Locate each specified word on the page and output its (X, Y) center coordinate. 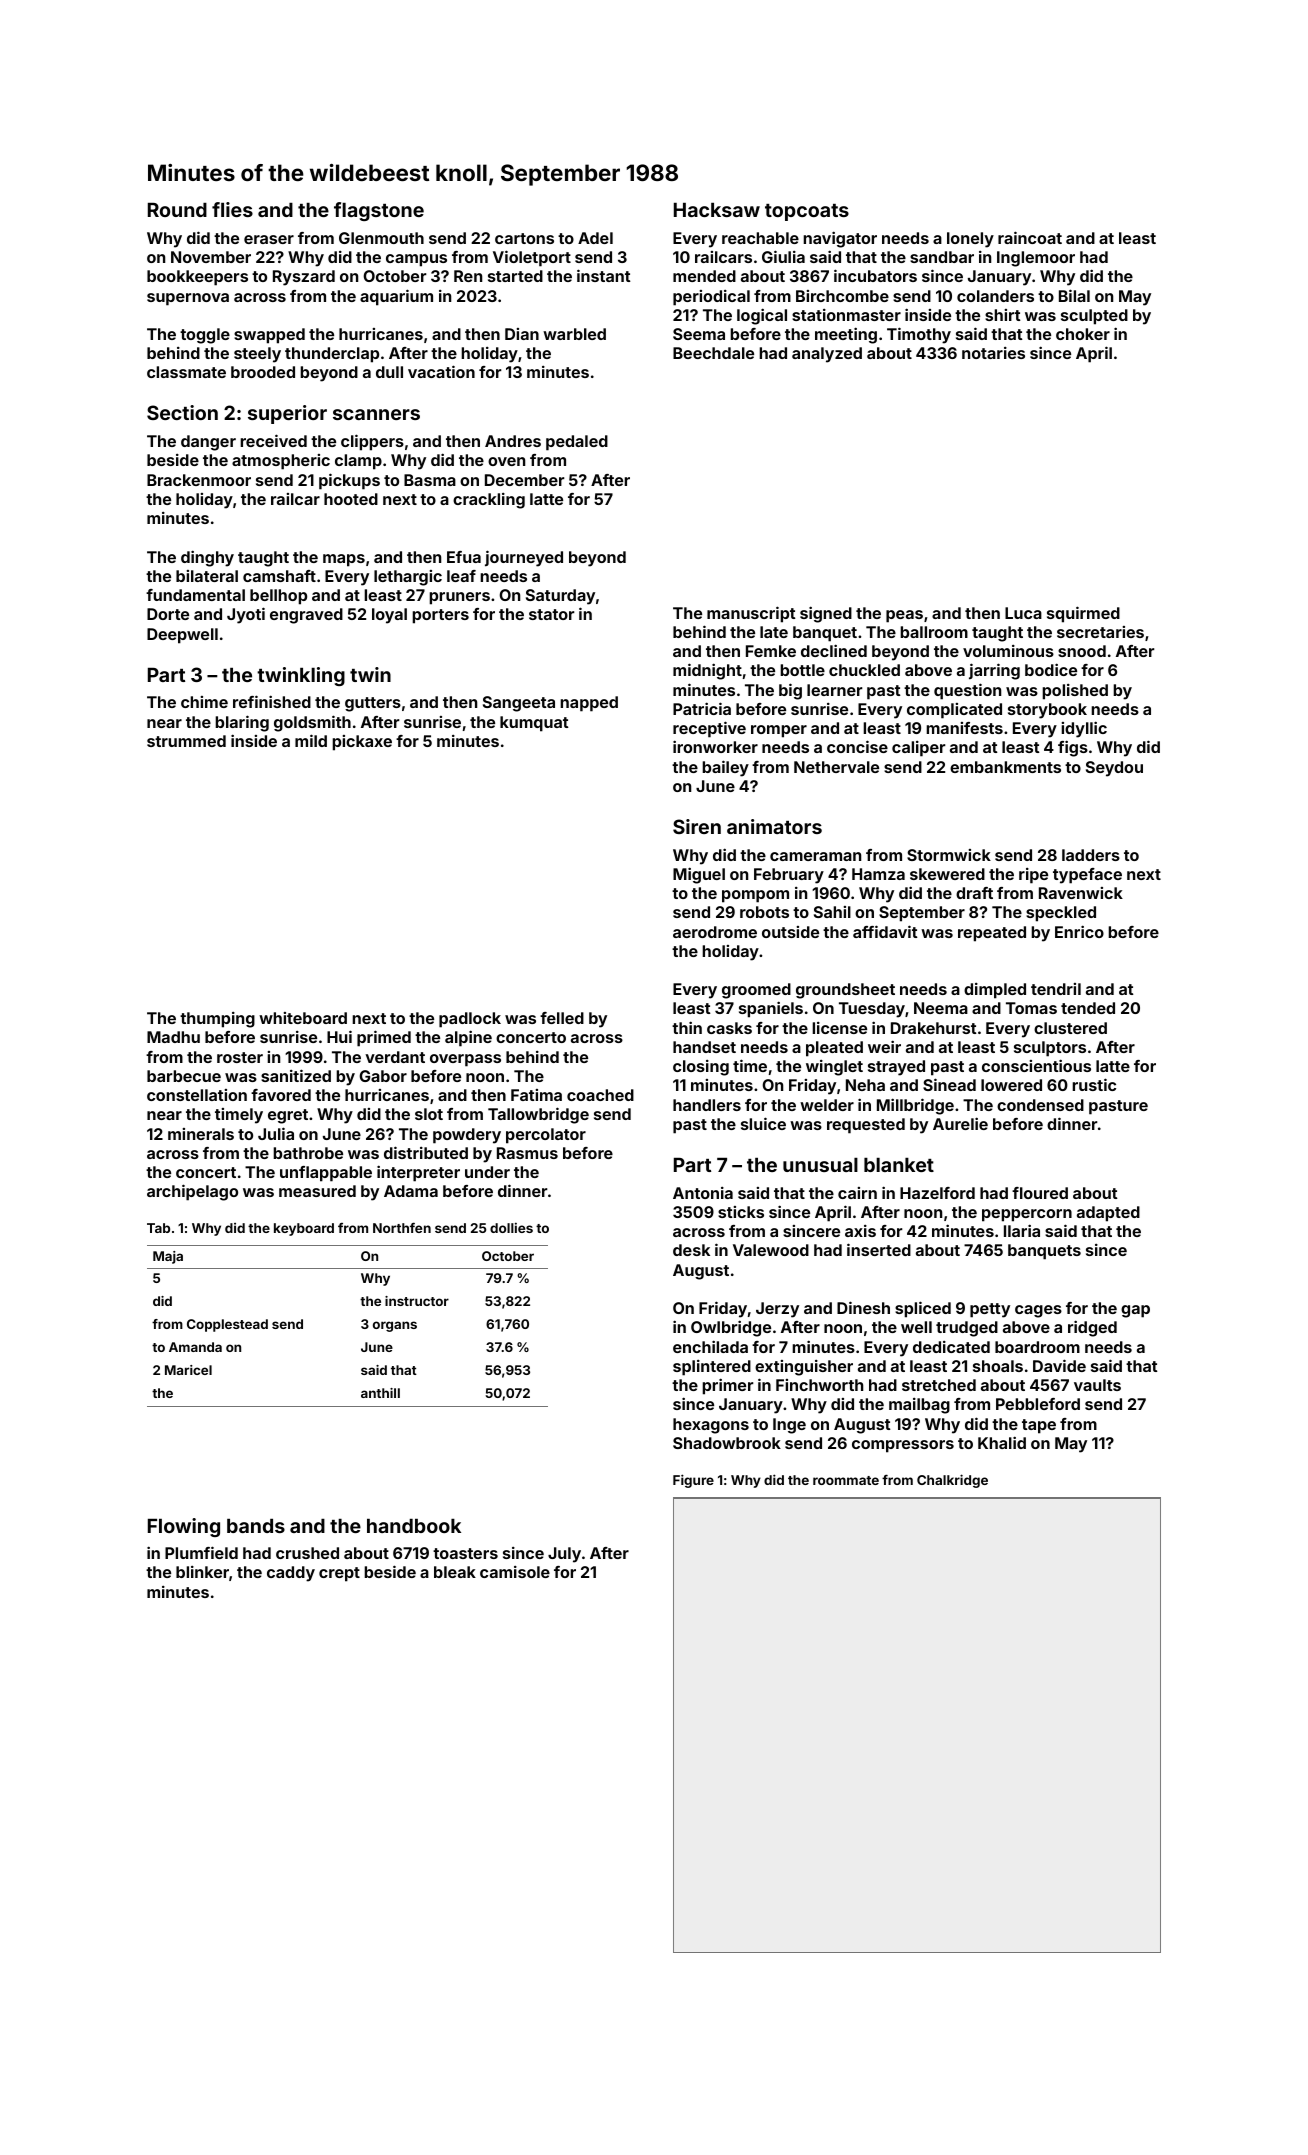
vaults (1097, 1385)
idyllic (1084, 729)
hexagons (711, 1426)
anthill (380, 1393)
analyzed (827, 355)
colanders (995, 296)
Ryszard (304, 278)
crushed (307, 1553)
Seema (699, 334)
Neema (941, 1008)
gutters (373, 704)
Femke (771, 651)
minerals (201, 1134)
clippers (372, 442)
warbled (574, 334)
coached (600, 1095)
